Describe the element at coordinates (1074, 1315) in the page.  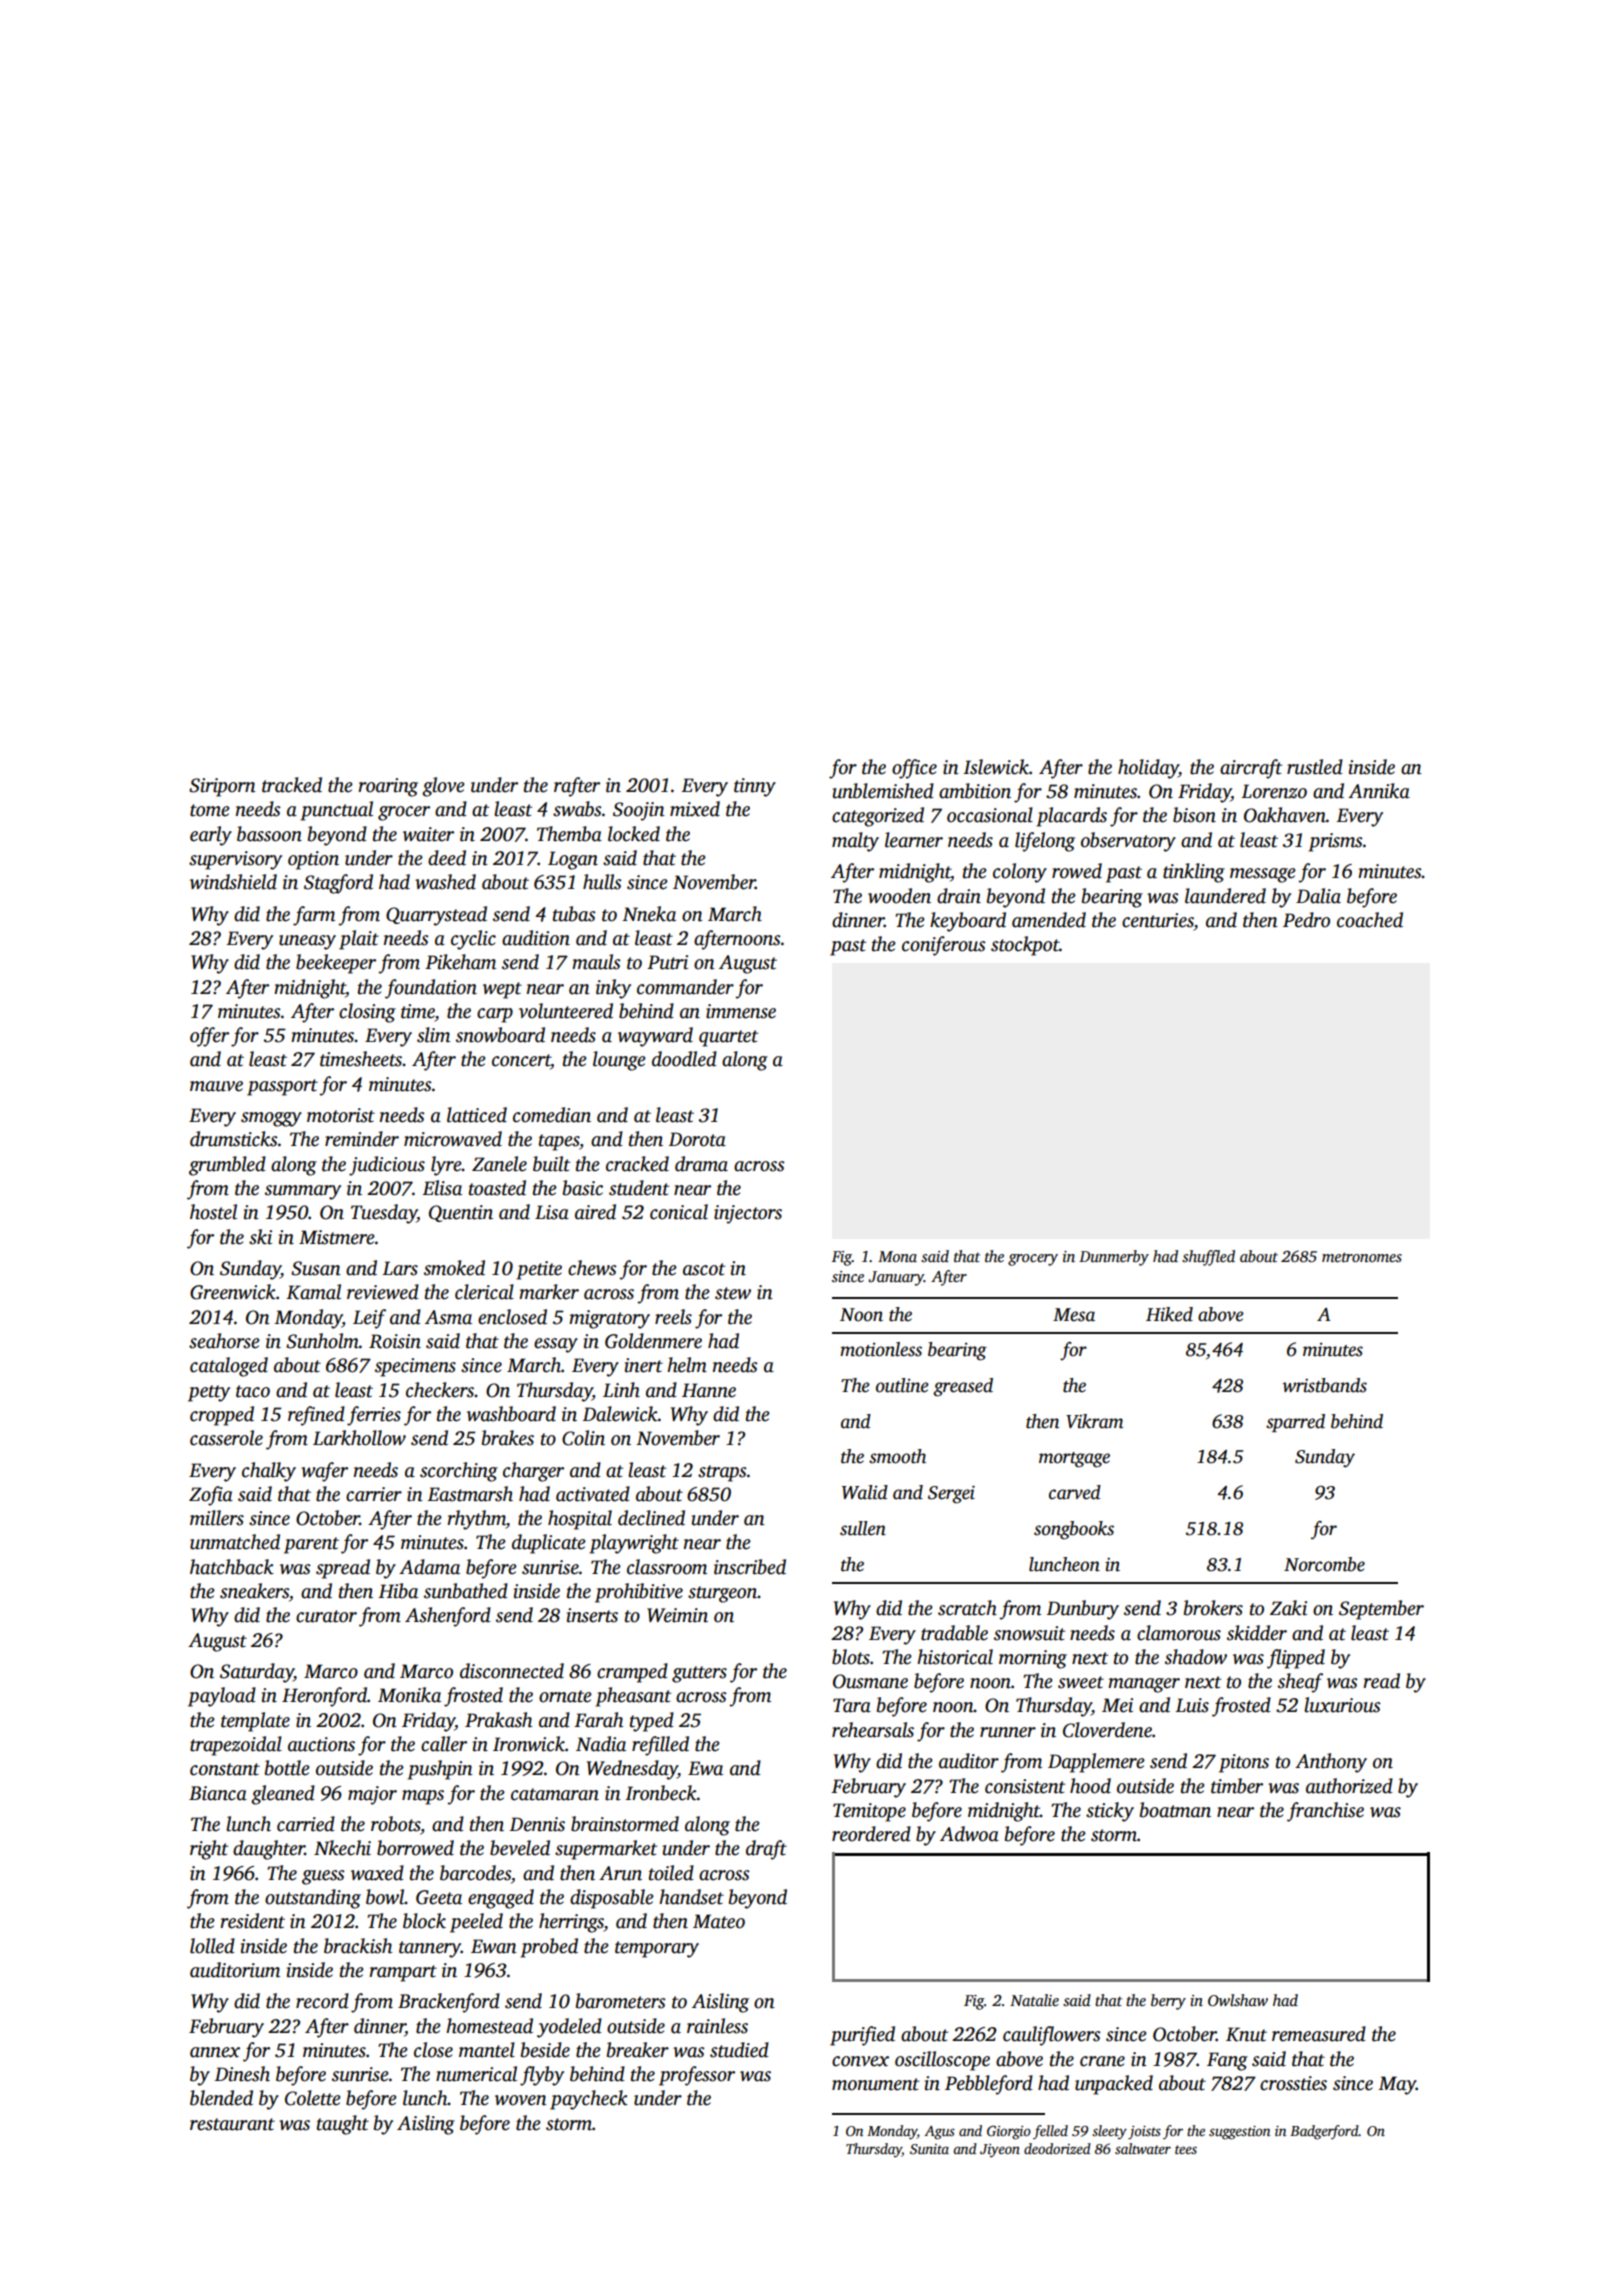
I see `Mesa` at that location.
